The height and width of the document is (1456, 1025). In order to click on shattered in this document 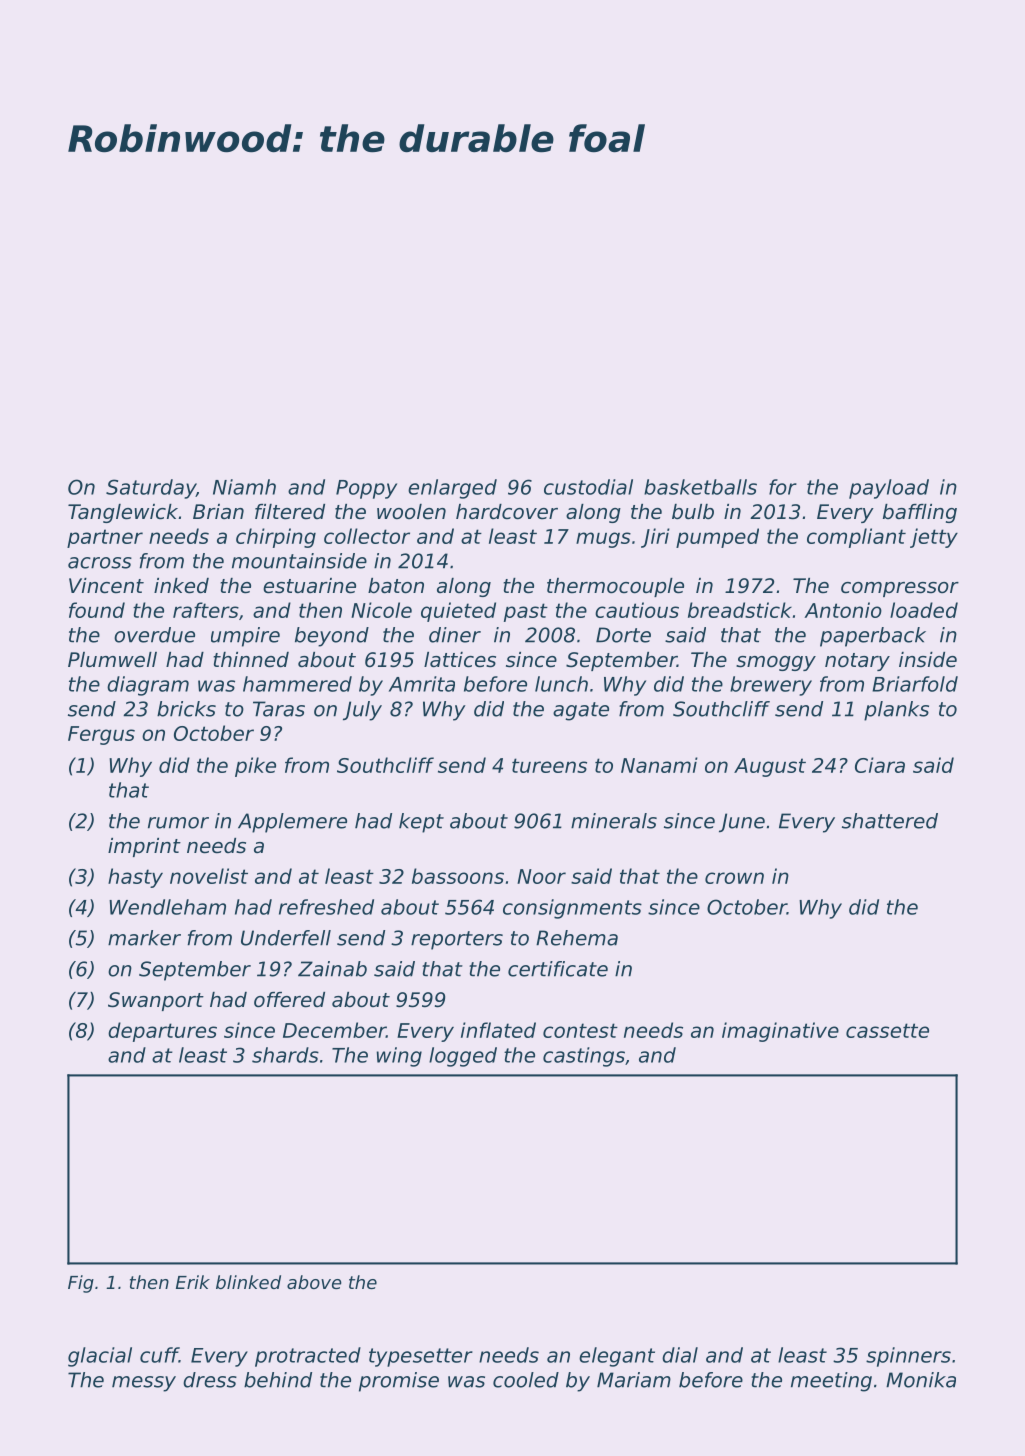, I will do `click(890, 821)`.
